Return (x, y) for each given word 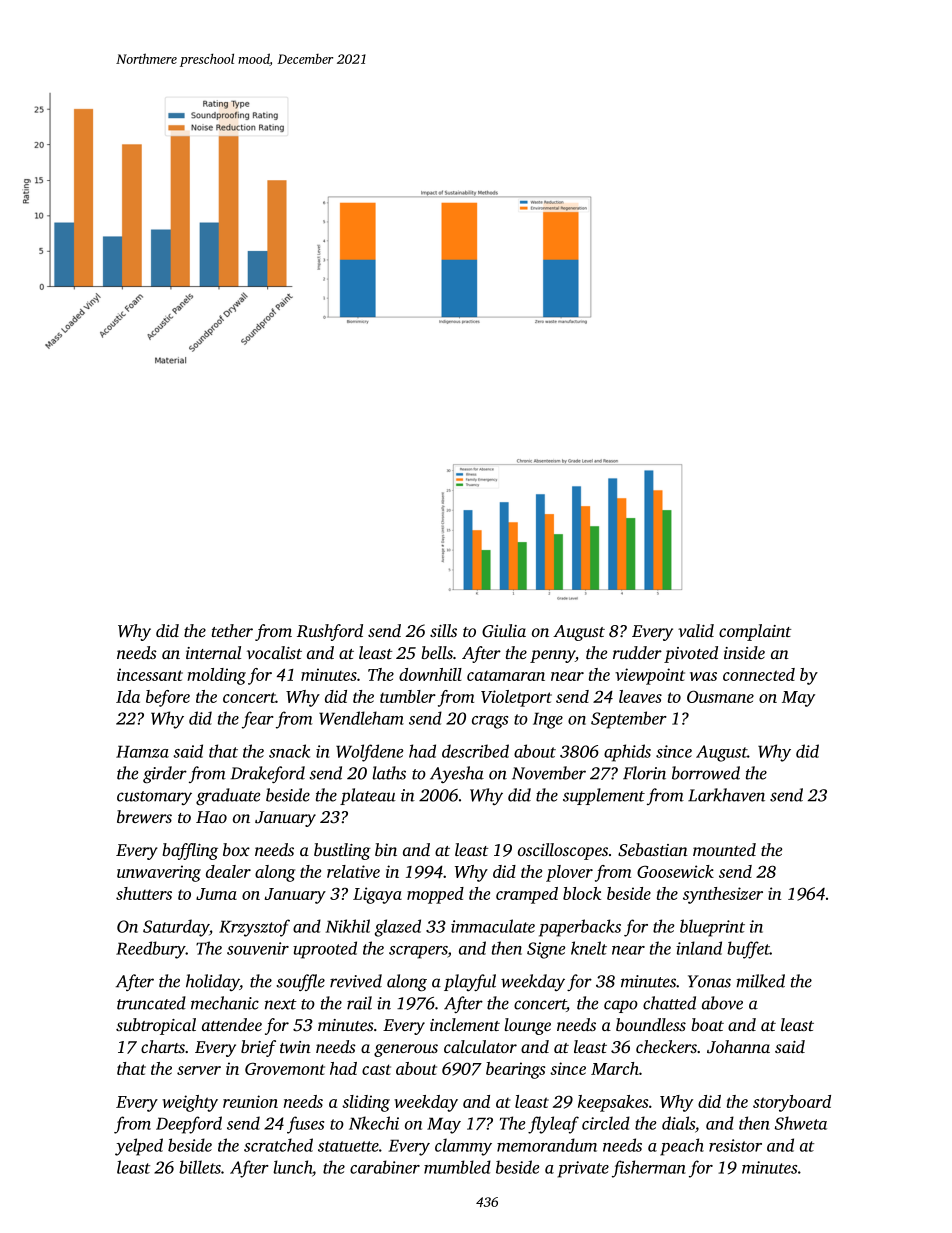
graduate (228, 796)
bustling (342, 851)
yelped (139, 1147)
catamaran (506, 676)
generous (406, 1050)
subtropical (156, 1026)
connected (759, 674)
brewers (144, 816)
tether (232, 630)
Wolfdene (369, 753)
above (722, 1003)
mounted (724, 849)
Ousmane (720, 696)
